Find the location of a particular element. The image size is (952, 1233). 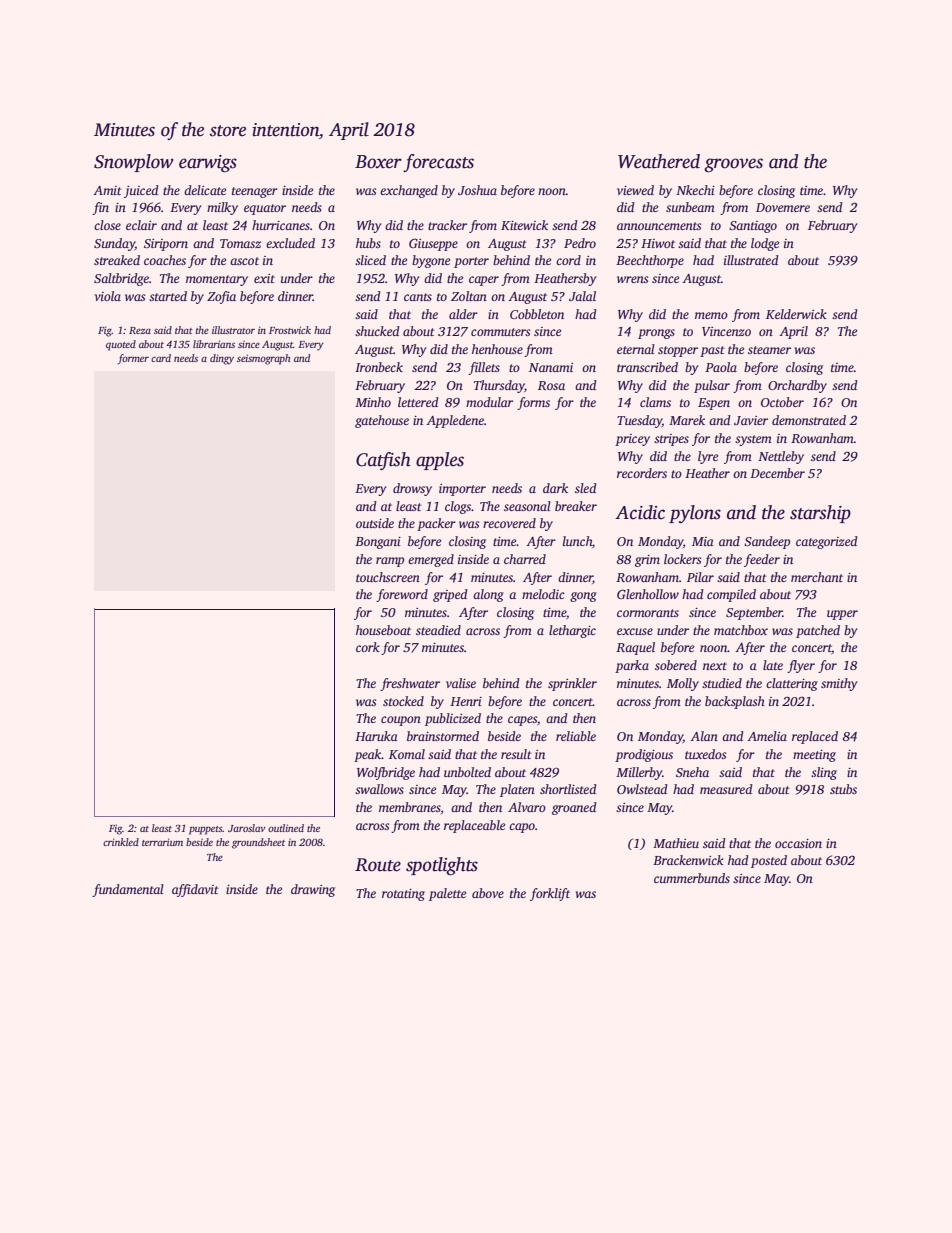

Orchardby is located at coordinates (797, 386).
